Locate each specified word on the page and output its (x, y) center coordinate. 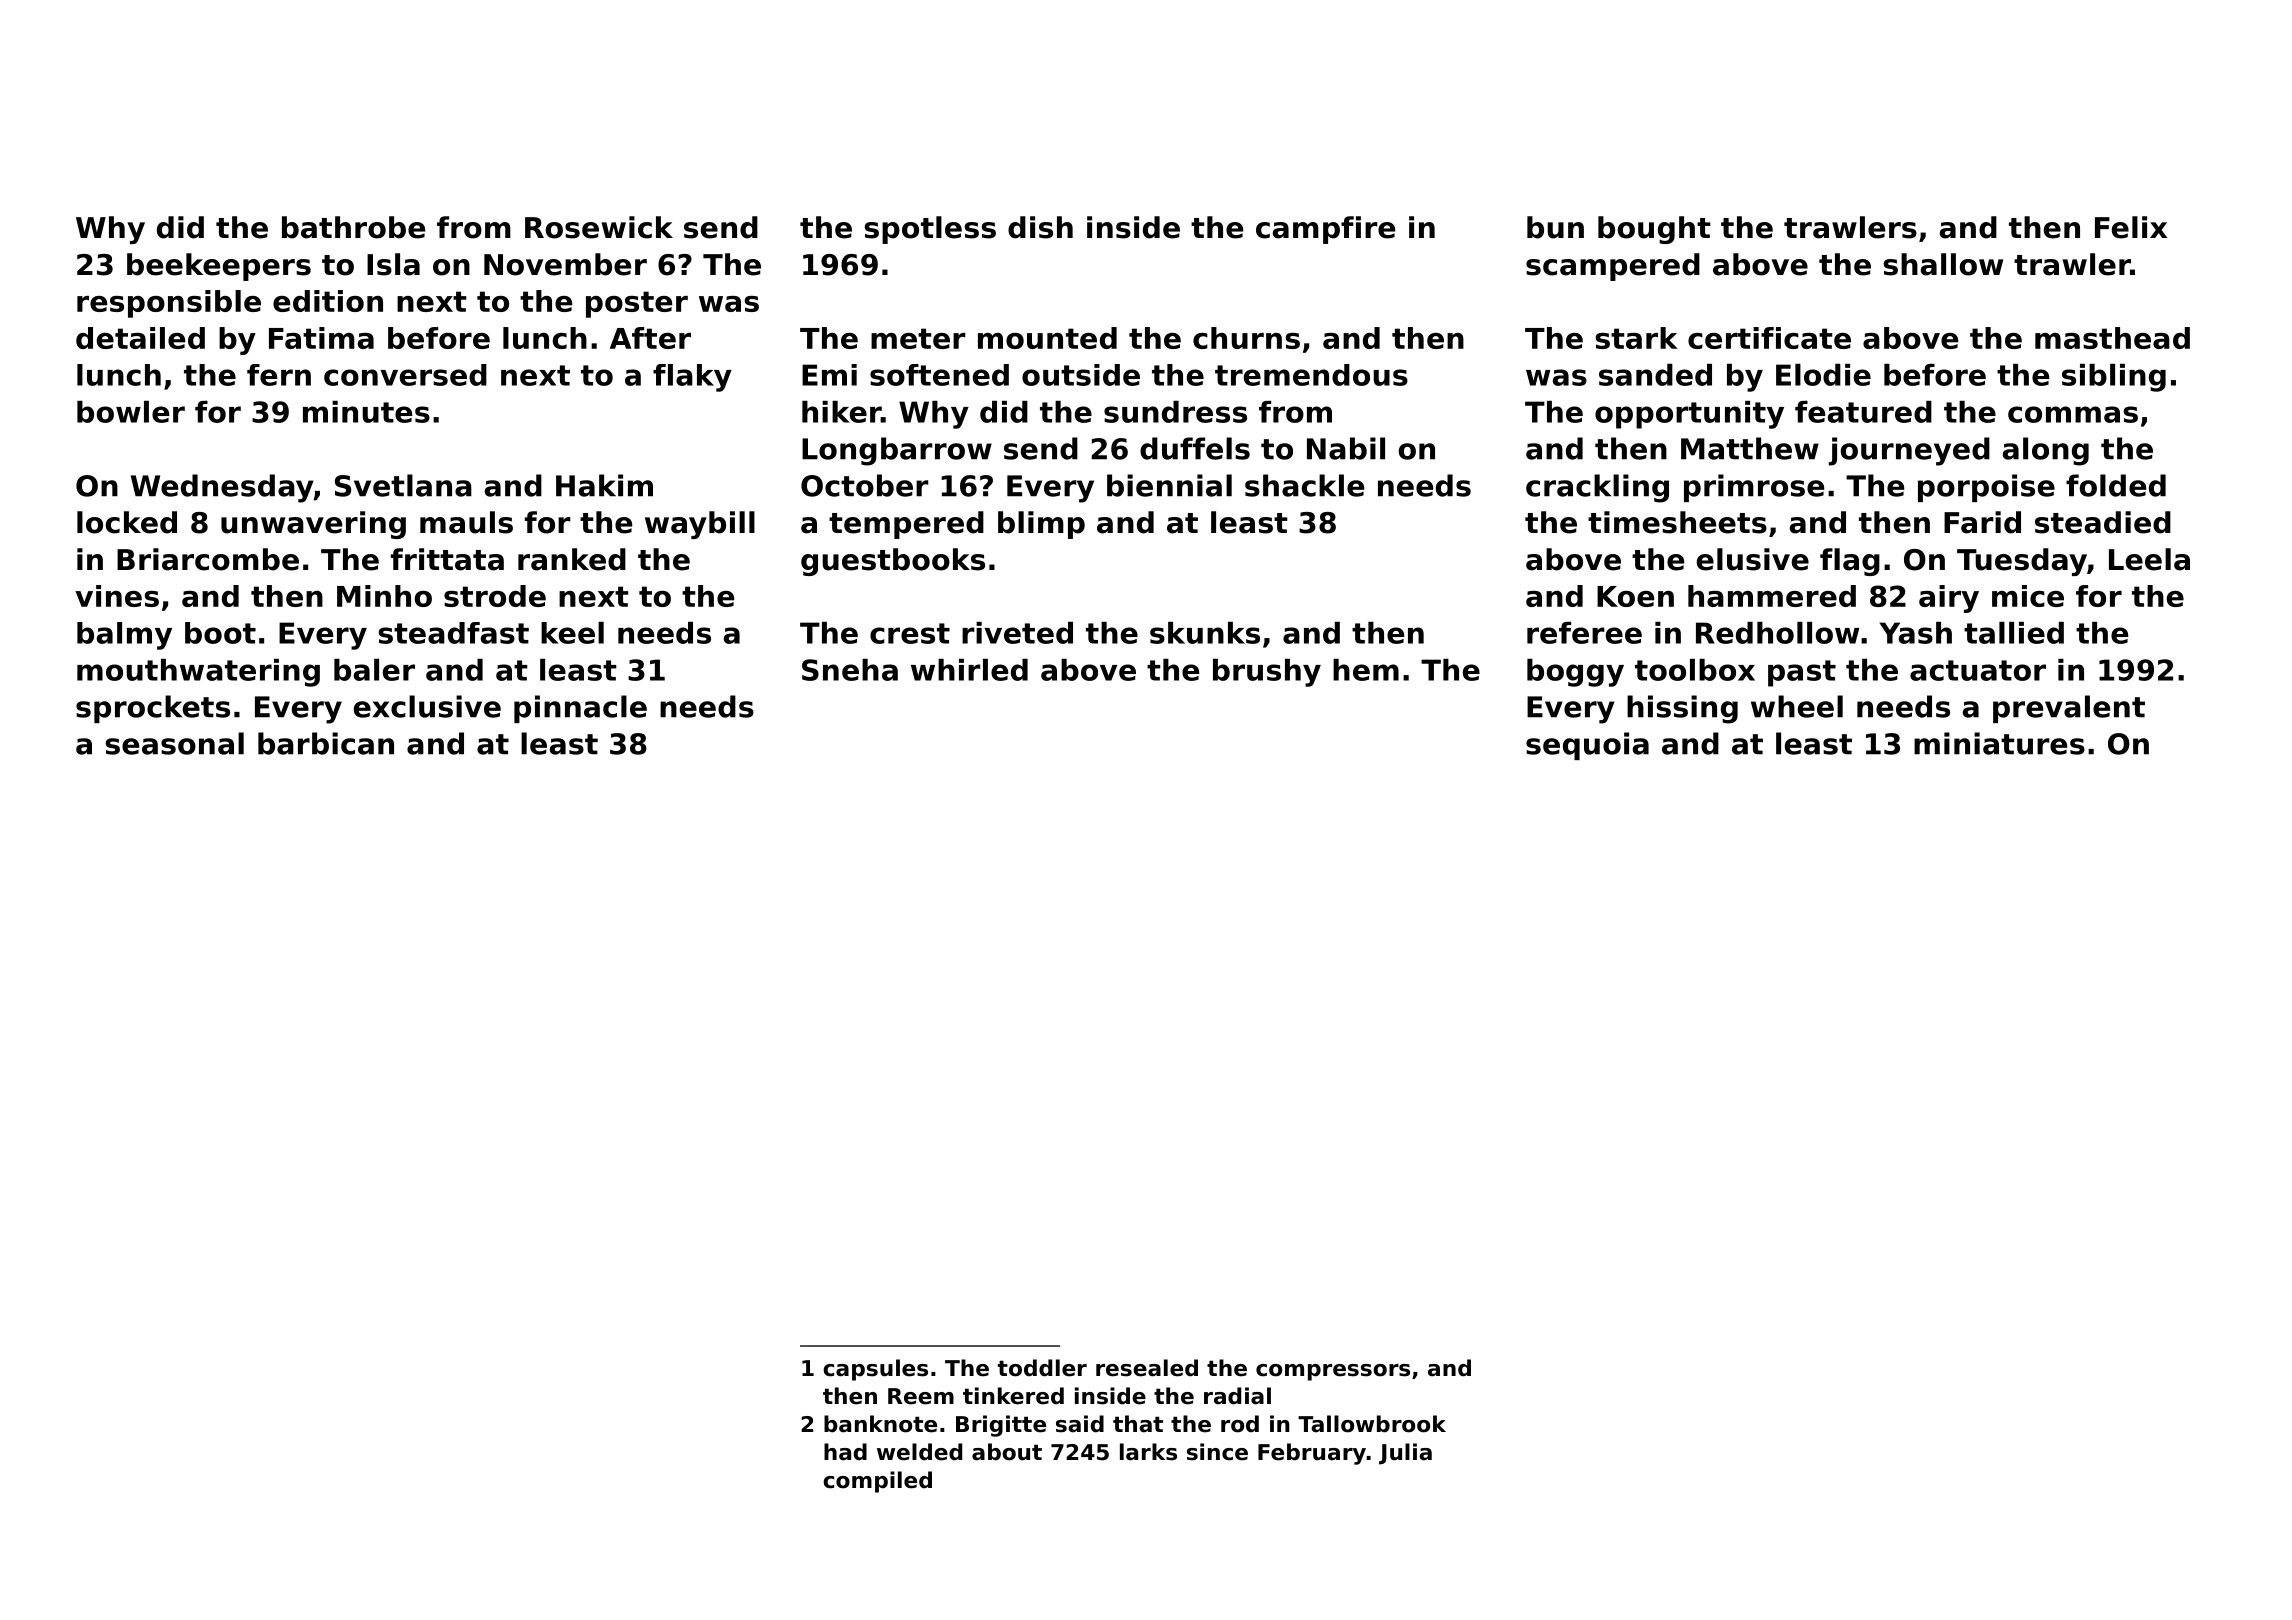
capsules (875, 1370)
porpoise (1986, 488)
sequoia (1587, 746)
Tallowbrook (1372, 1424)
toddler (1042, 1368)
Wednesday (222, 488)
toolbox (1695, 670)
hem (1366, 670)
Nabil (1346, 448)
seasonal (175, 743)
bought (1654, 230)
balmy (124, 636)
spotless (930, 230)
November (565, 264)
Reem (921, 1396)
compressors (1333, 1372)
